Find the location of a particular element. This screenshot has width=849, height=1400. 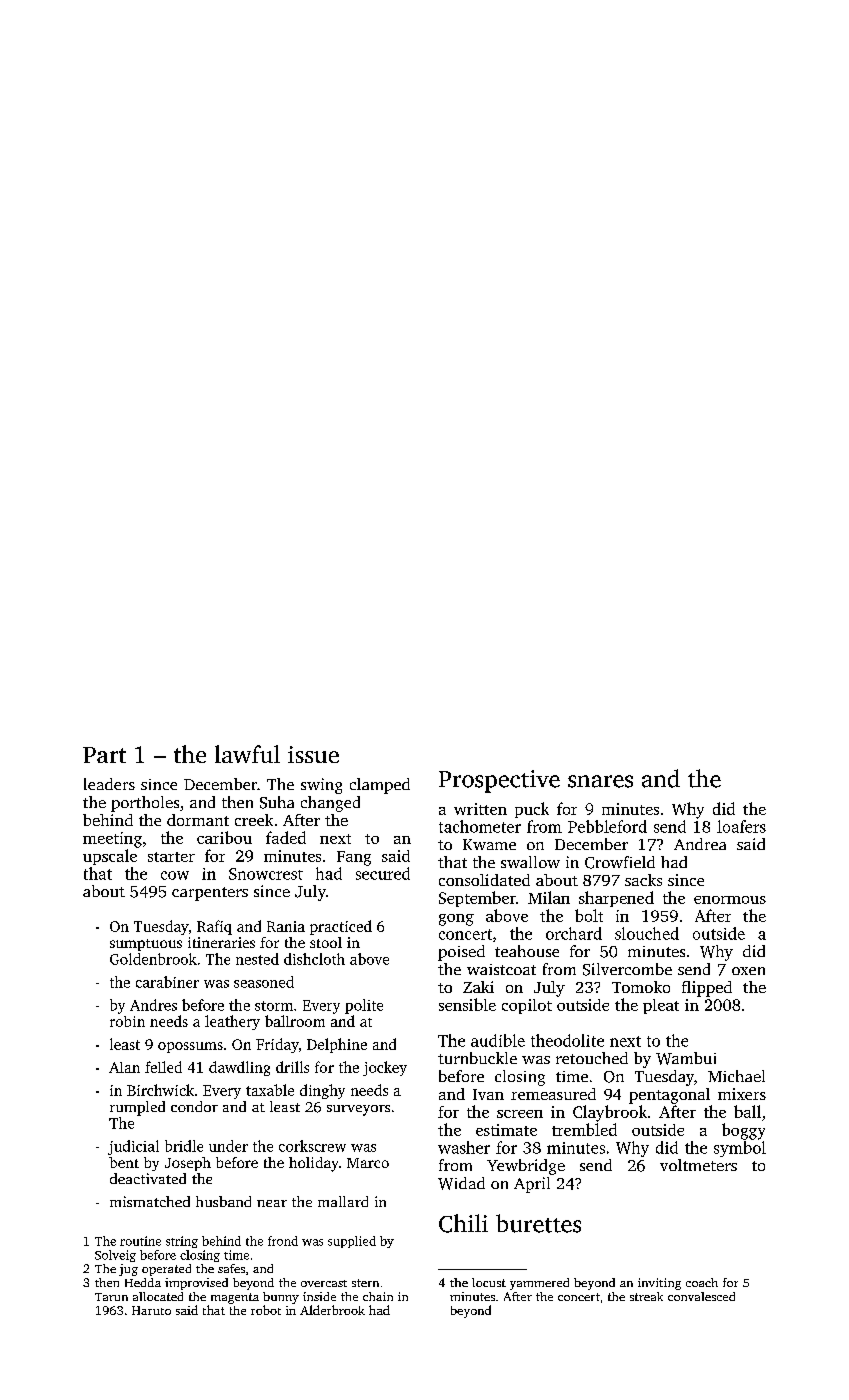

nested is located at coordinates (257, 959).
